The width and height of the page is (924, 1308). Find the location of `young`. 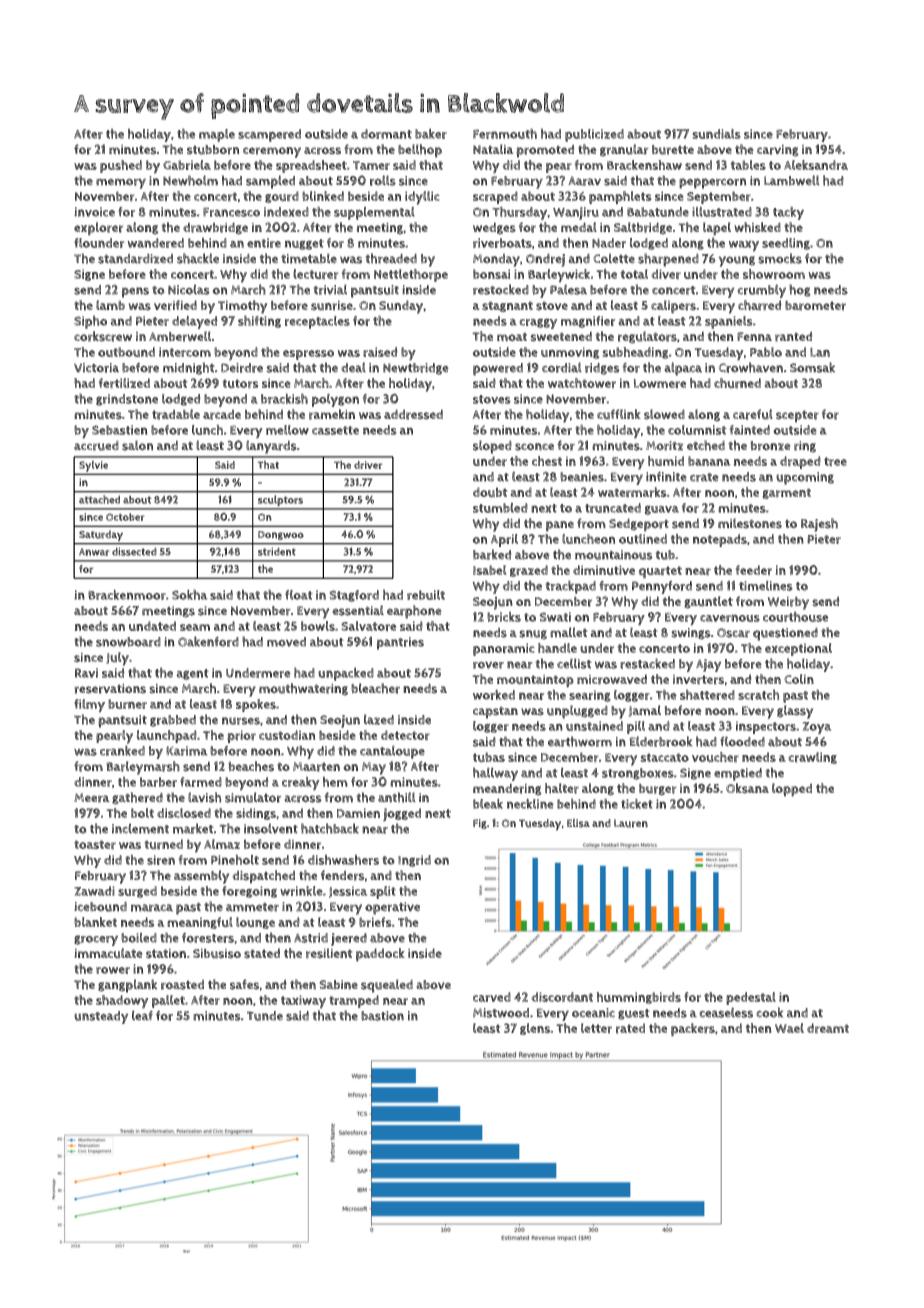

young is located at coordinates (737, 261).
